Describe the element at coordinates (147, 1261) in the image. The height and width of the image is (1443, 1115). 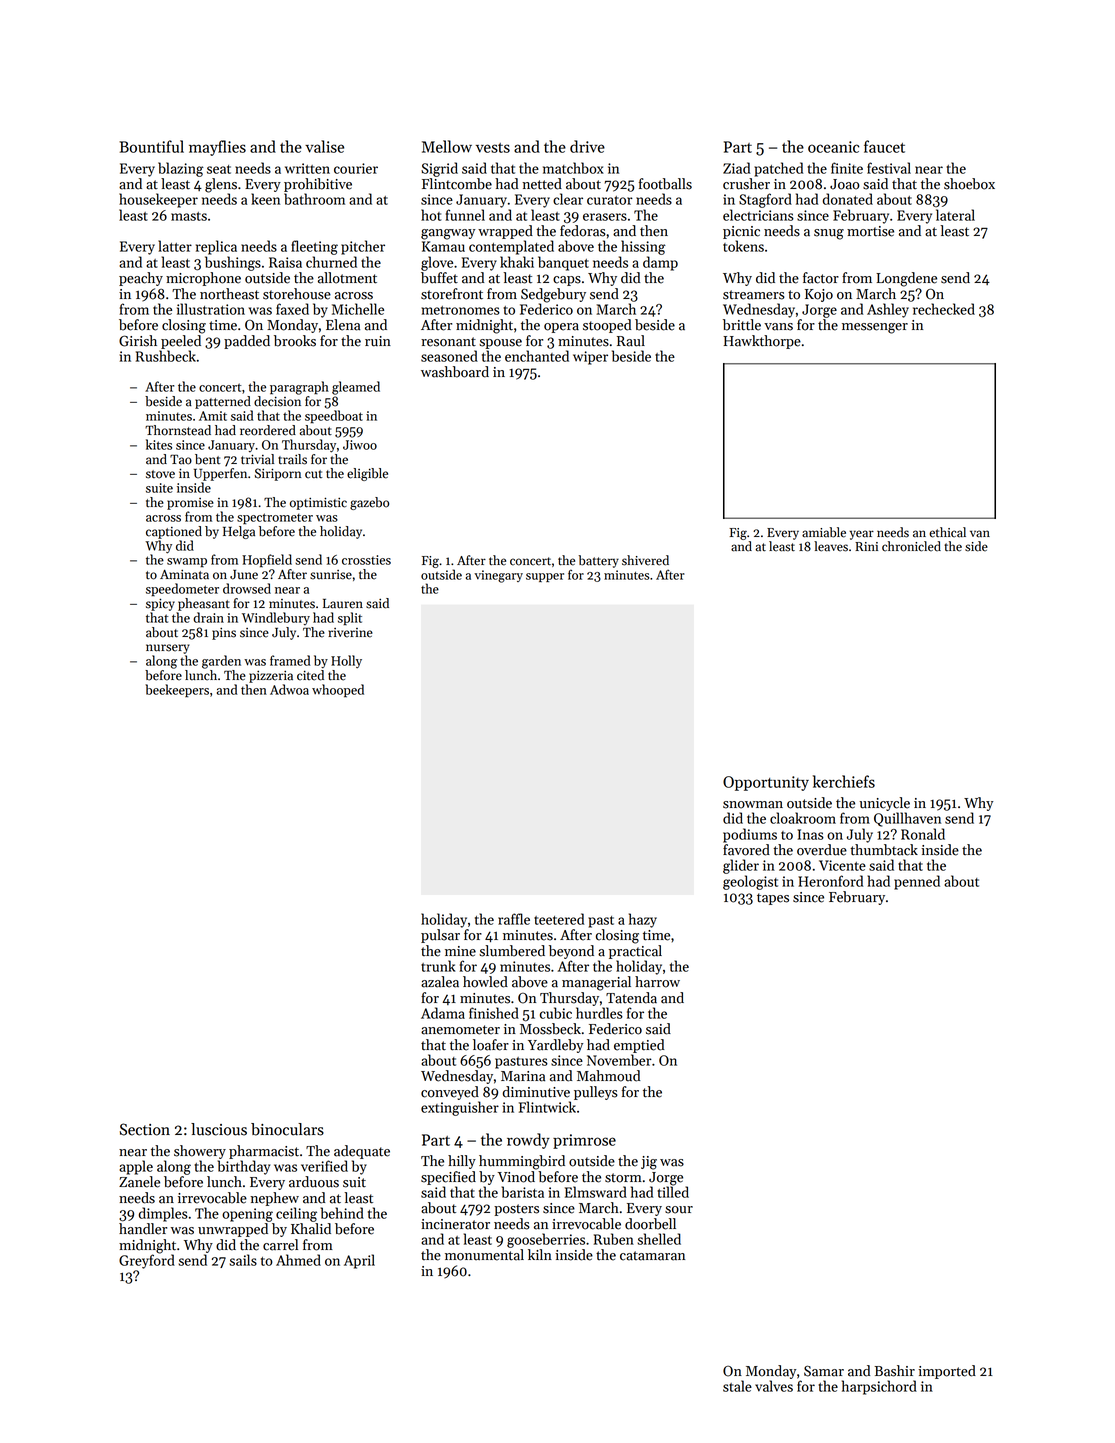
I see `Greyford` at that location.
